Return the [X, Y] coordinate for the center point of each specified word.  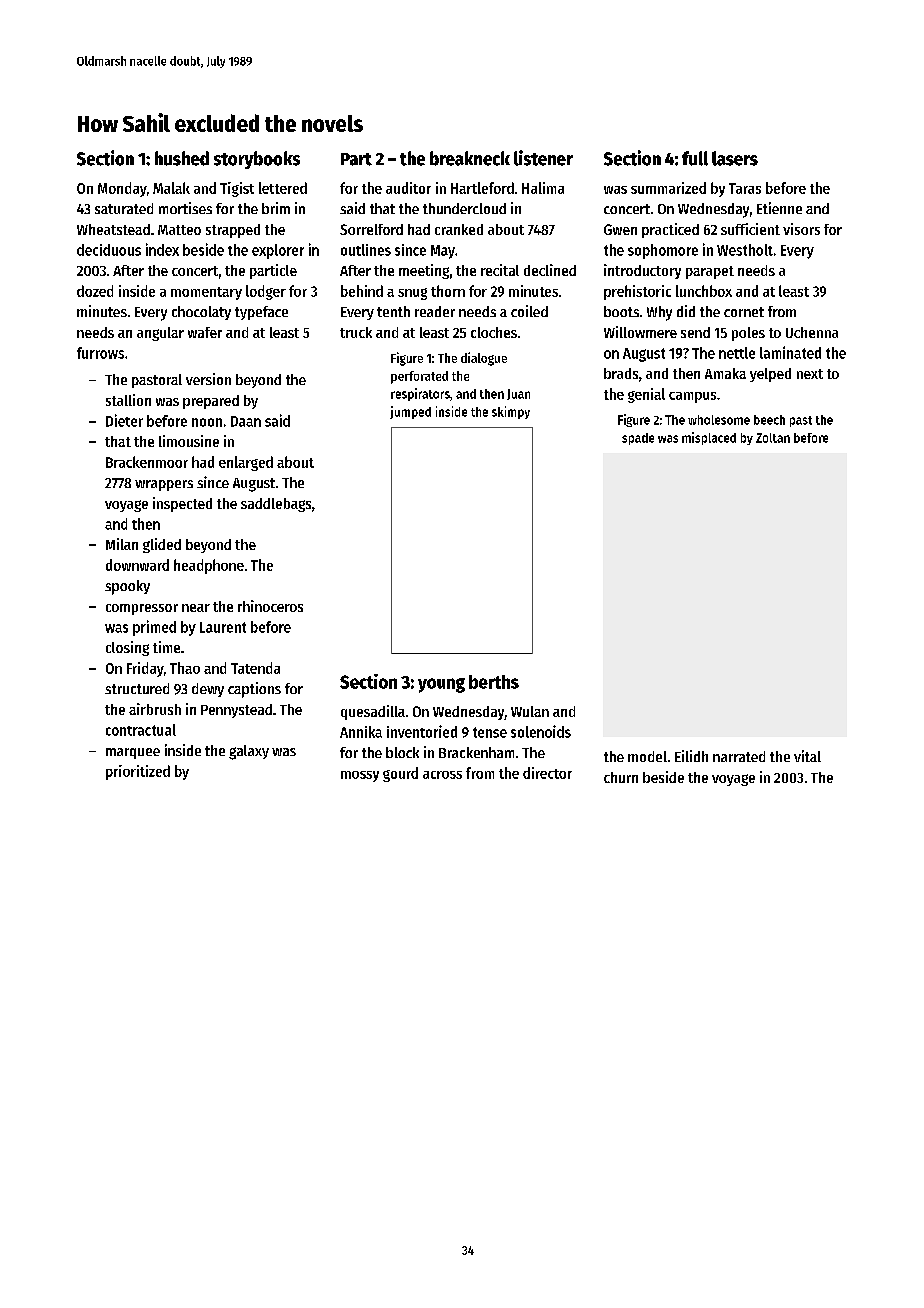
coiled [529, 311]
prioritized [138, 772]
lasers [735, 158]
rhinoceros [270, 606]
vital [807, 756]
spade [638, 439]
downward [137, 565]
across [442, 775]
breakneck [470, 158]
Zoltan [773, 438]
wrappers [164, 485]
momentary [206, 293]
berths [494, 682]
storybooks [257, 160]
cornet [744, 312]
